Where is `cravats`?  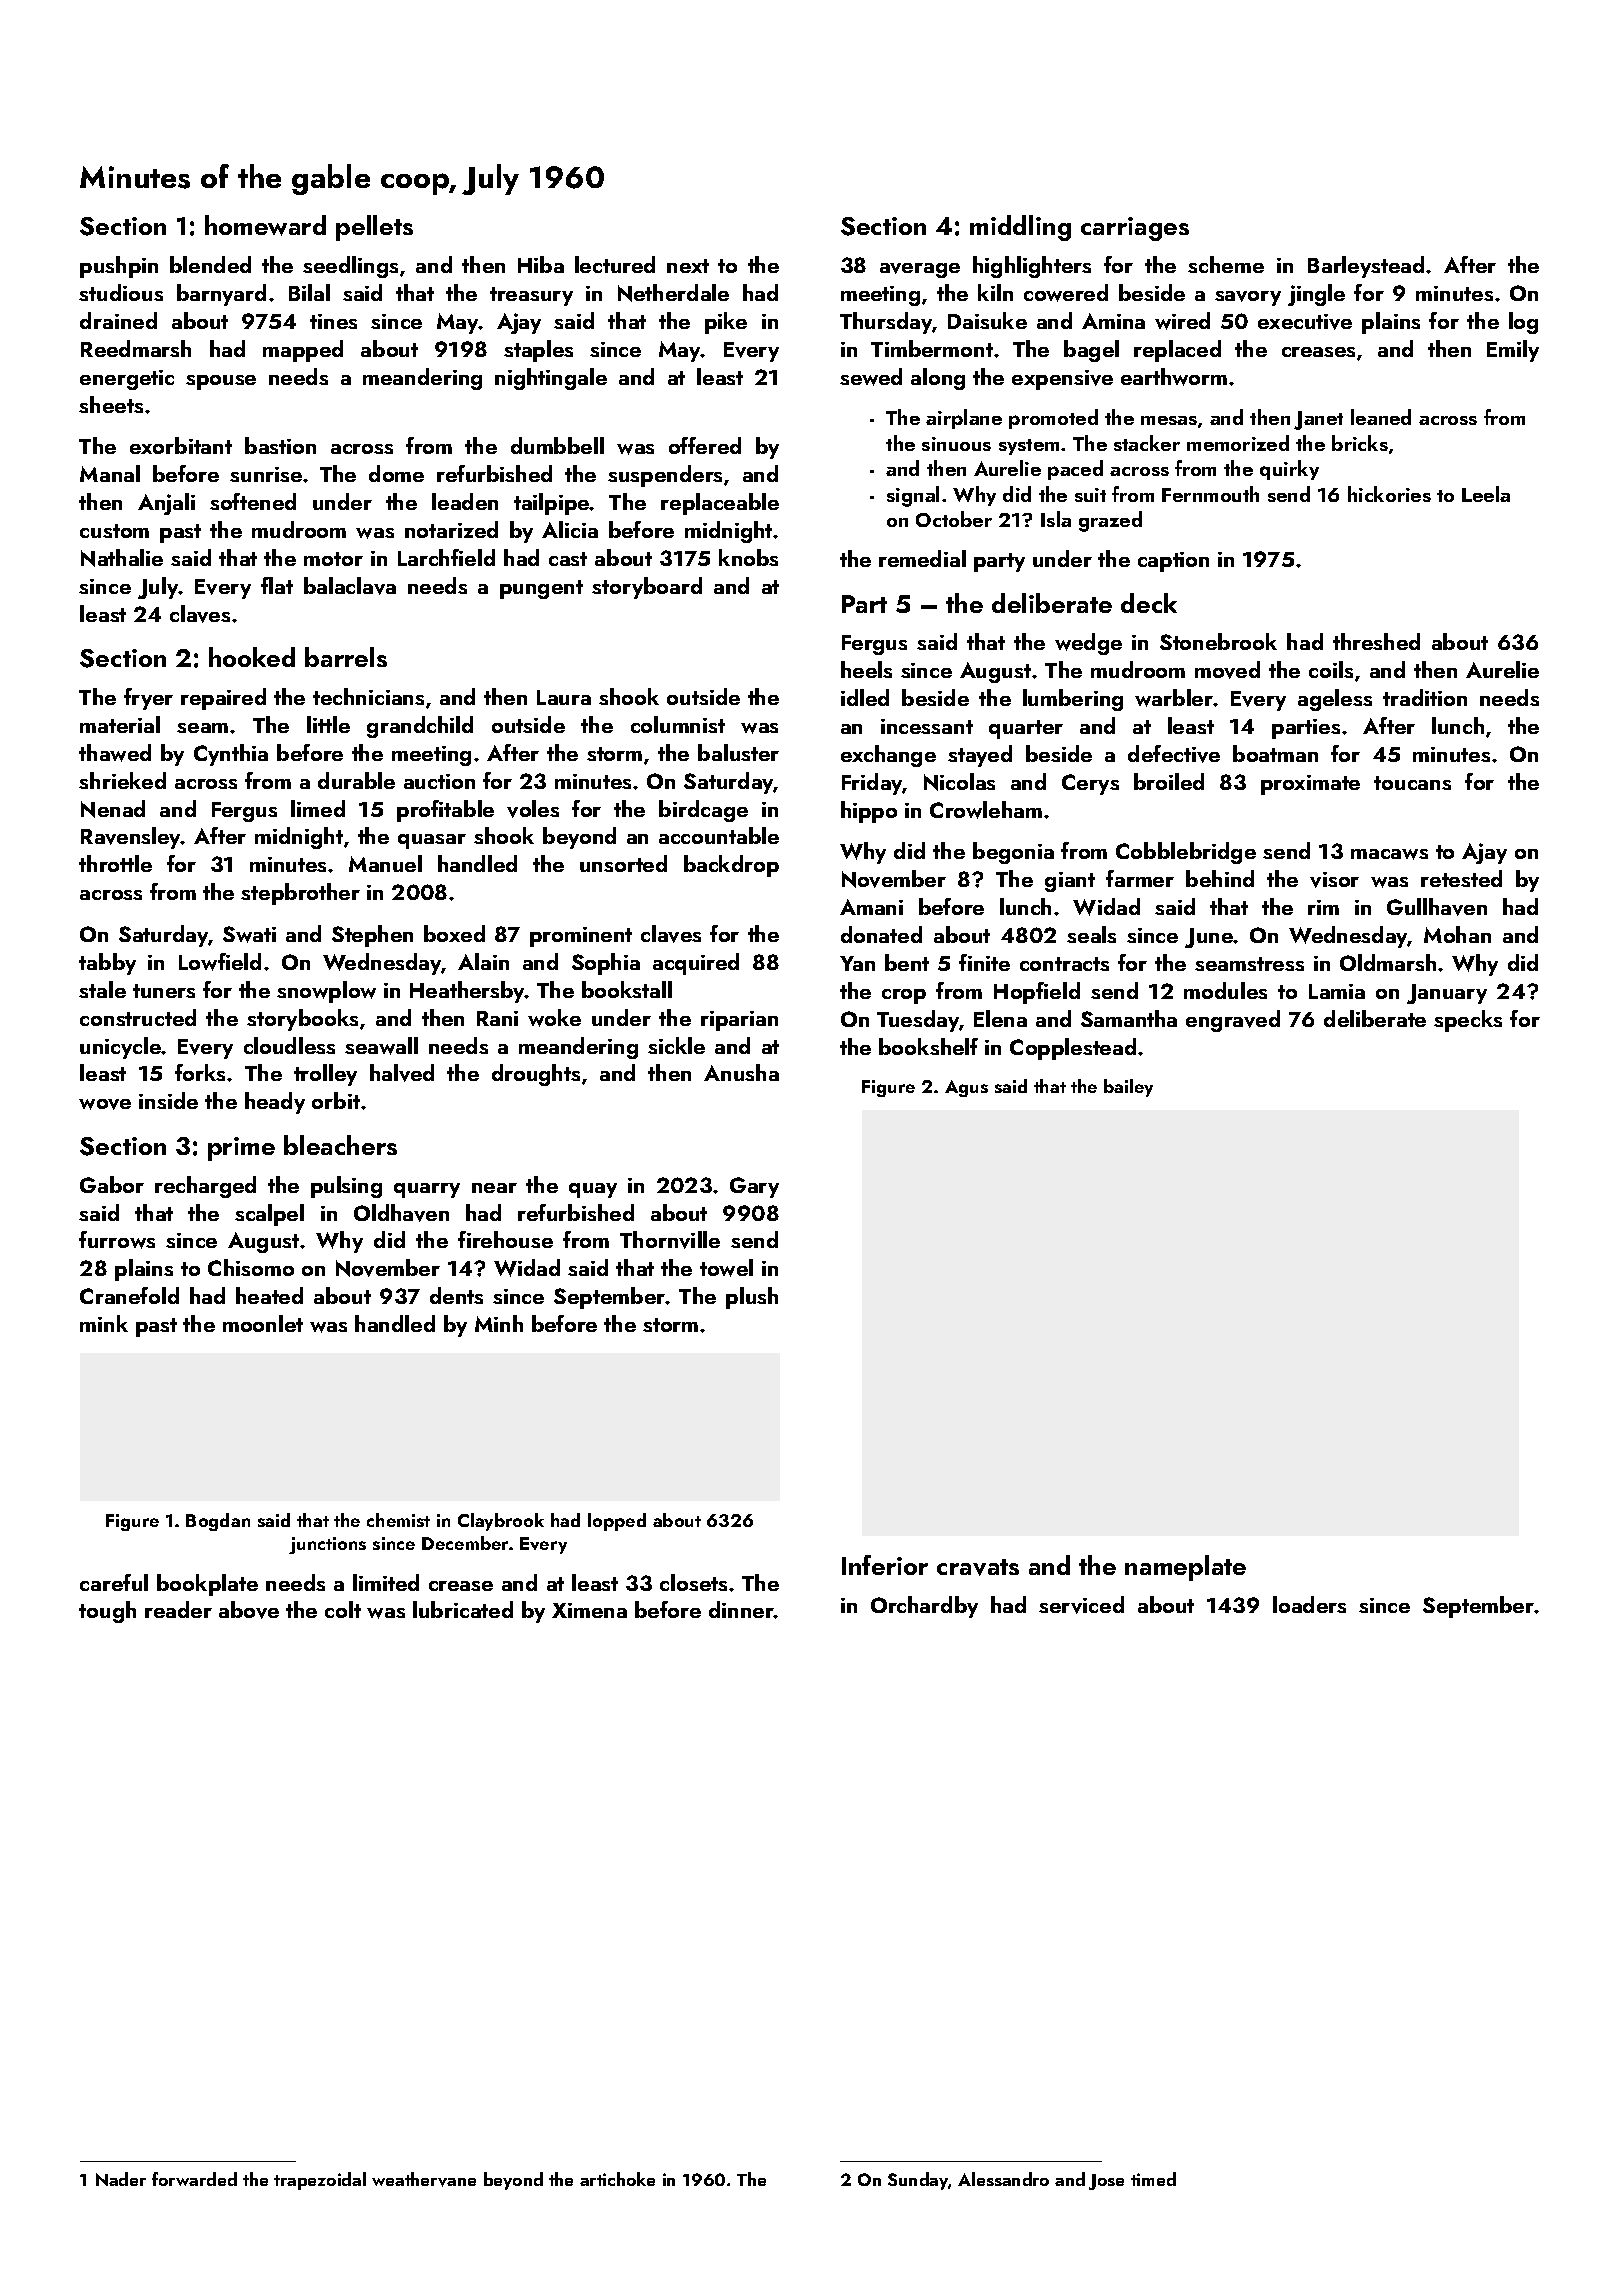
cravats is located at coordinates (978, 1567).
